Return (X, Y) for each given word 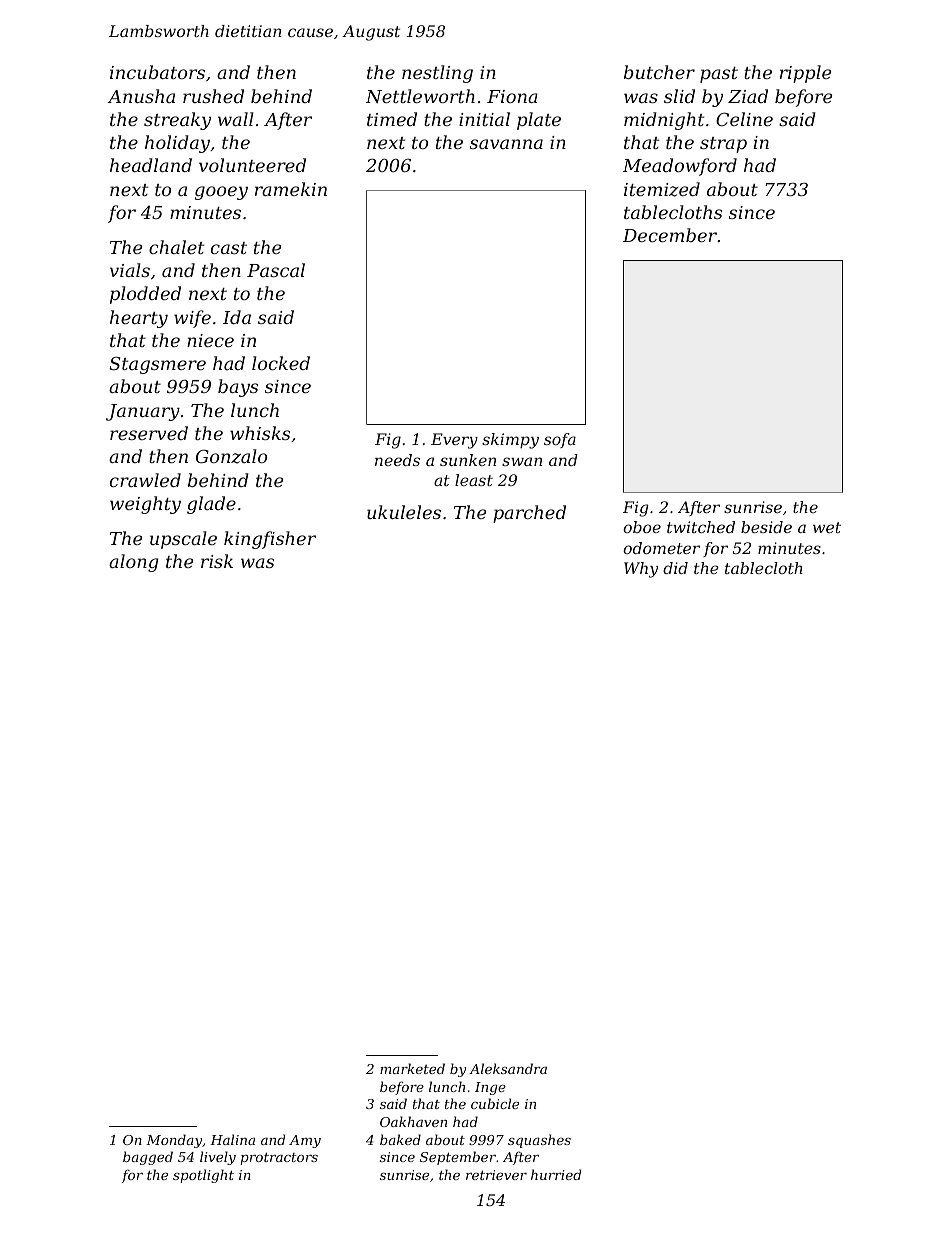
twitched (701, 527)
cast (229, 248)
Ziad (748, 96)
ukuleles (404, 512)
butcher (659, 72)
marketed (412, 1068)
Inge (490, 1088)
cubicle (495, 1103)
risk (217, 561)
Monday (174, 1141)
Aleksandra (508, 1068)
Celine (744, 119)
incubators (157, 72)
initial (484, 119)
